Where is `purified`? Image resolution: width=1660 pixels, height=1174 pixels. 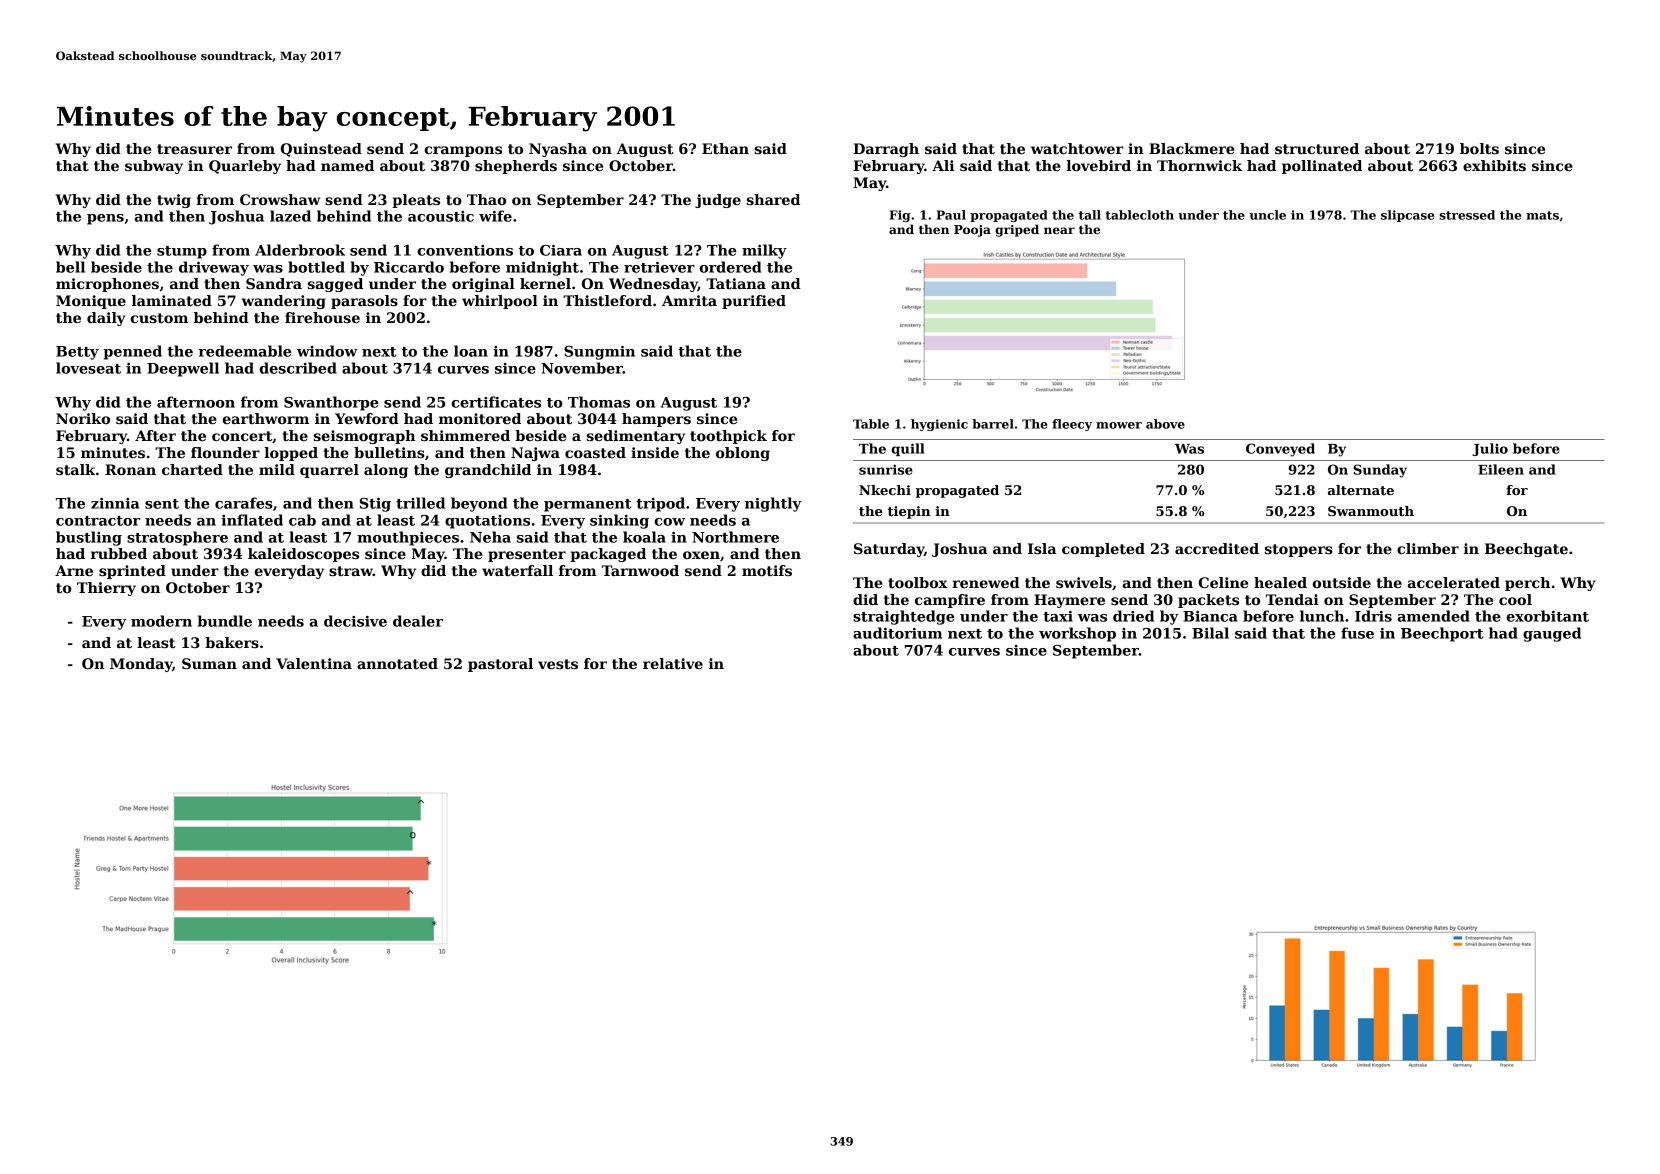
purified is located at coordinates (754, 302).
